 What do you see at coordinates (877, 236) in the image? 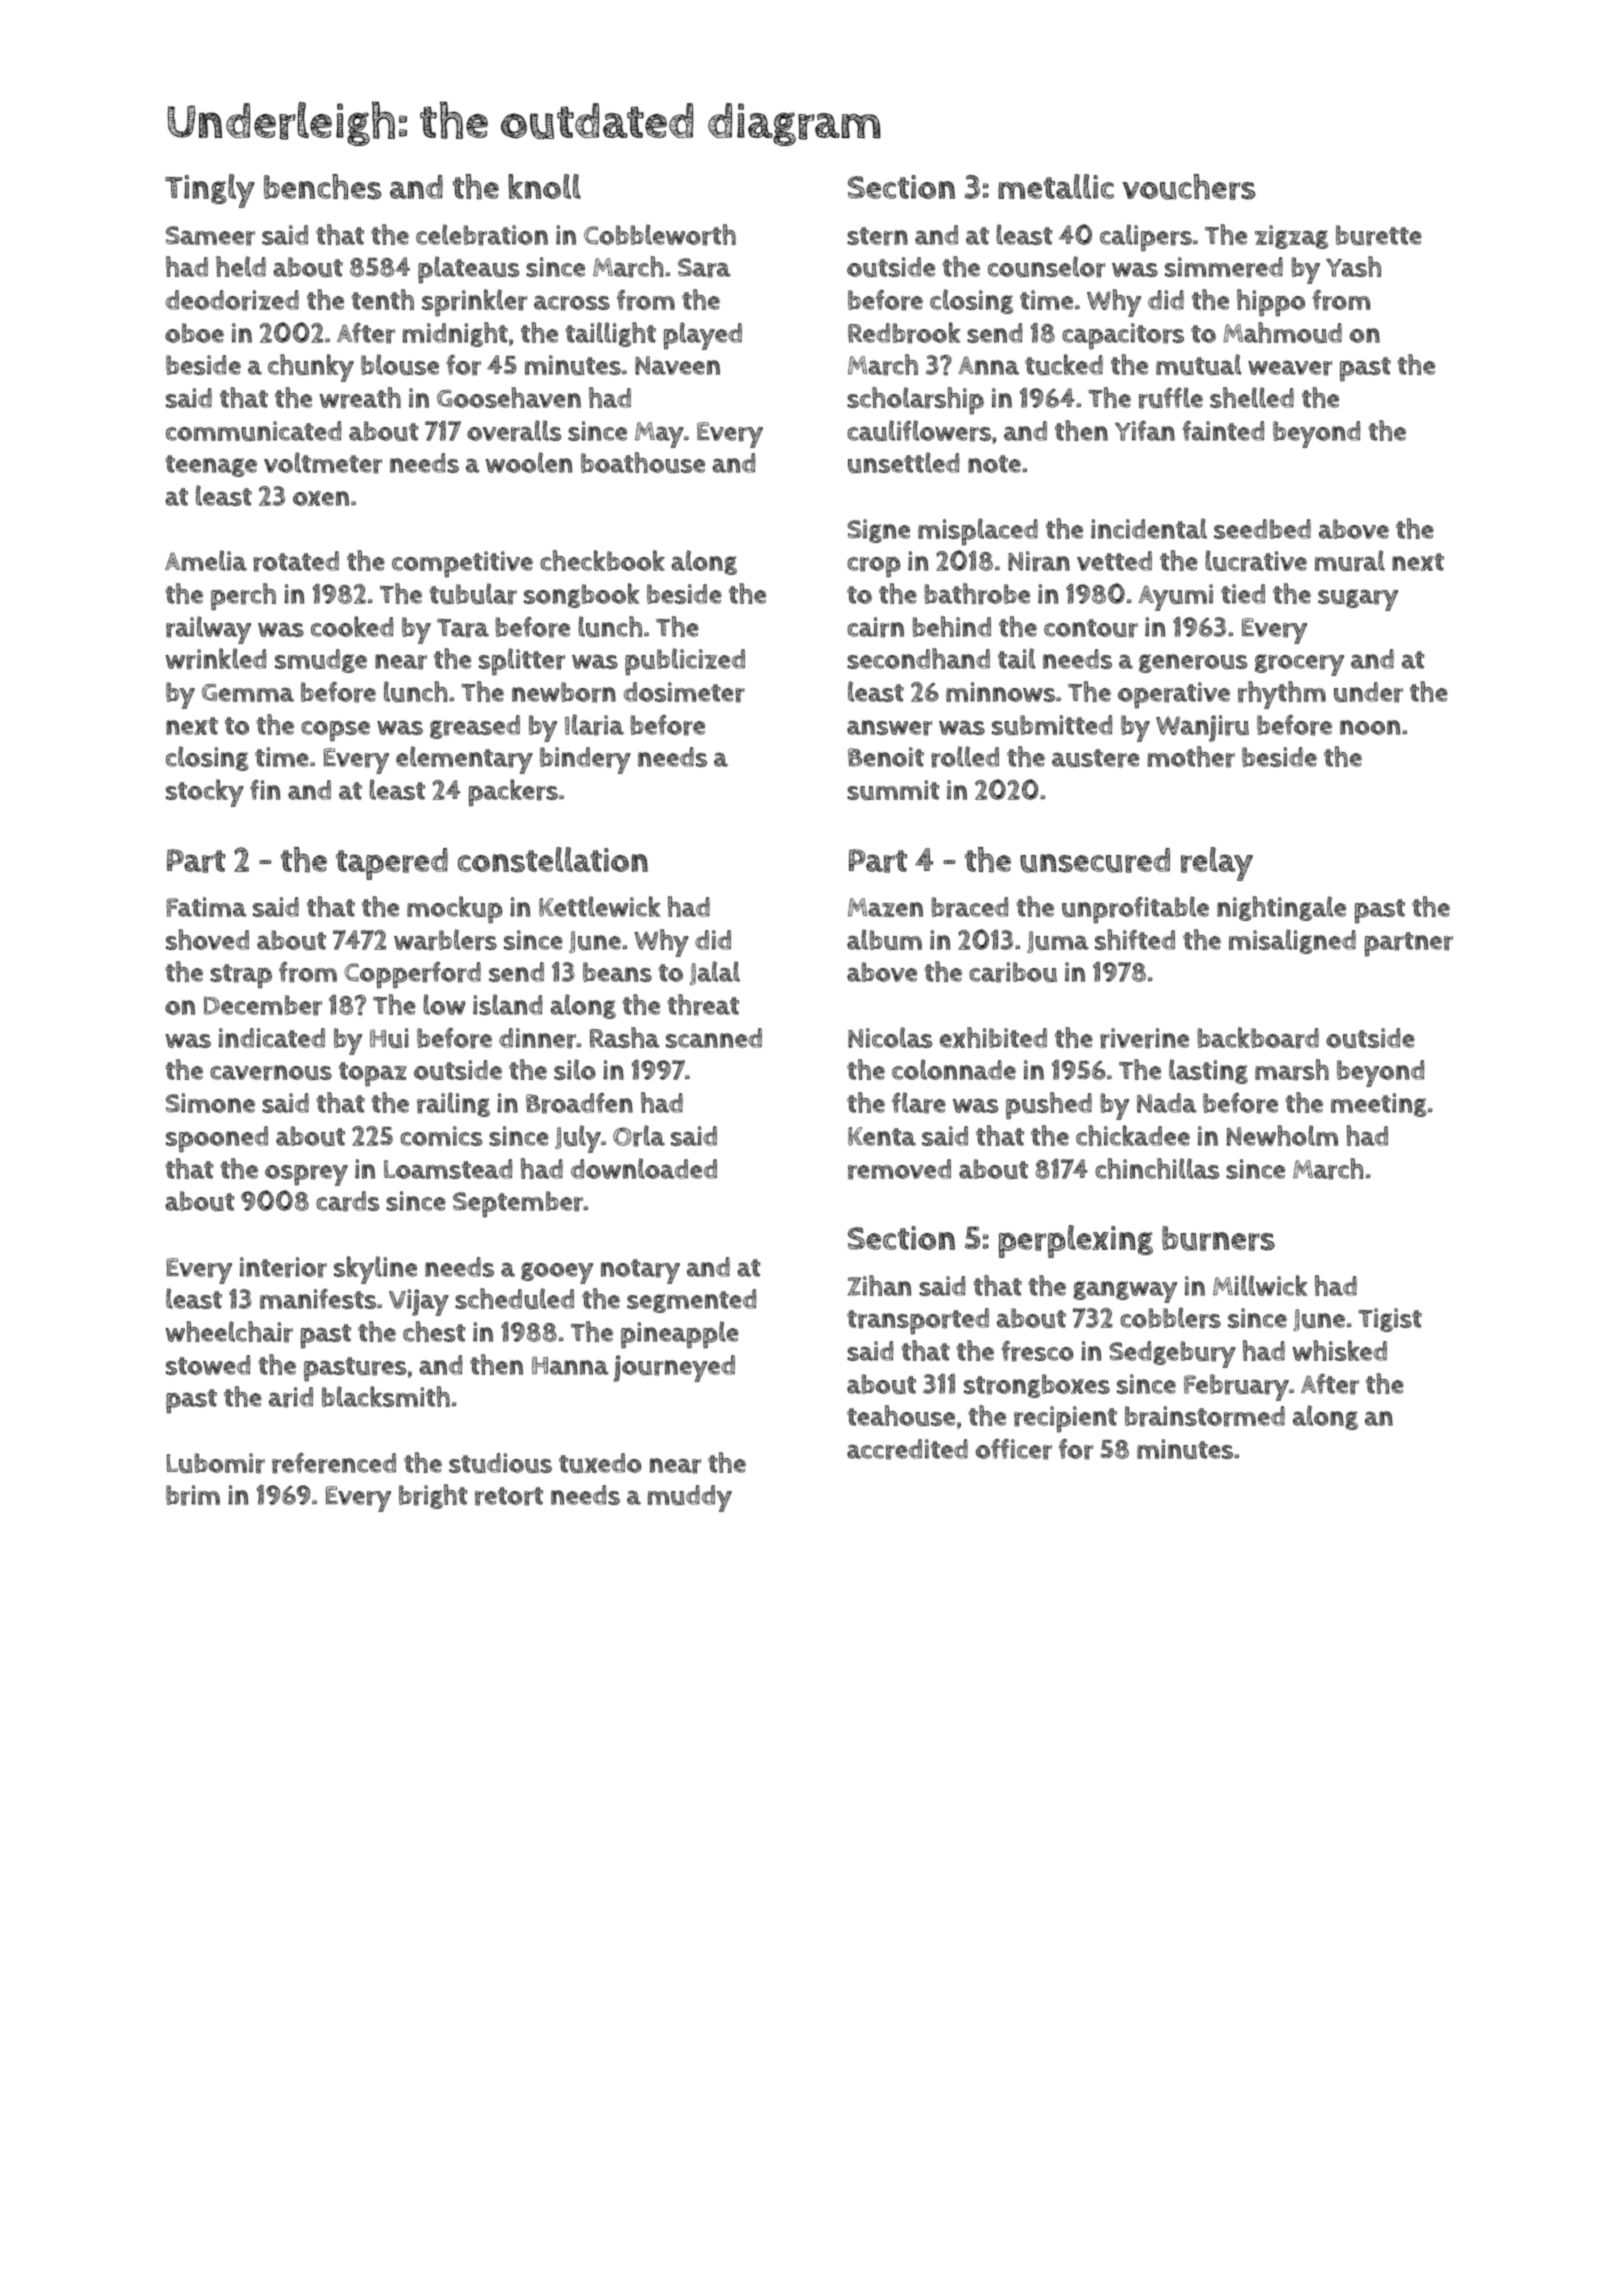
I see `stern` at bounding box center [877, 236].
